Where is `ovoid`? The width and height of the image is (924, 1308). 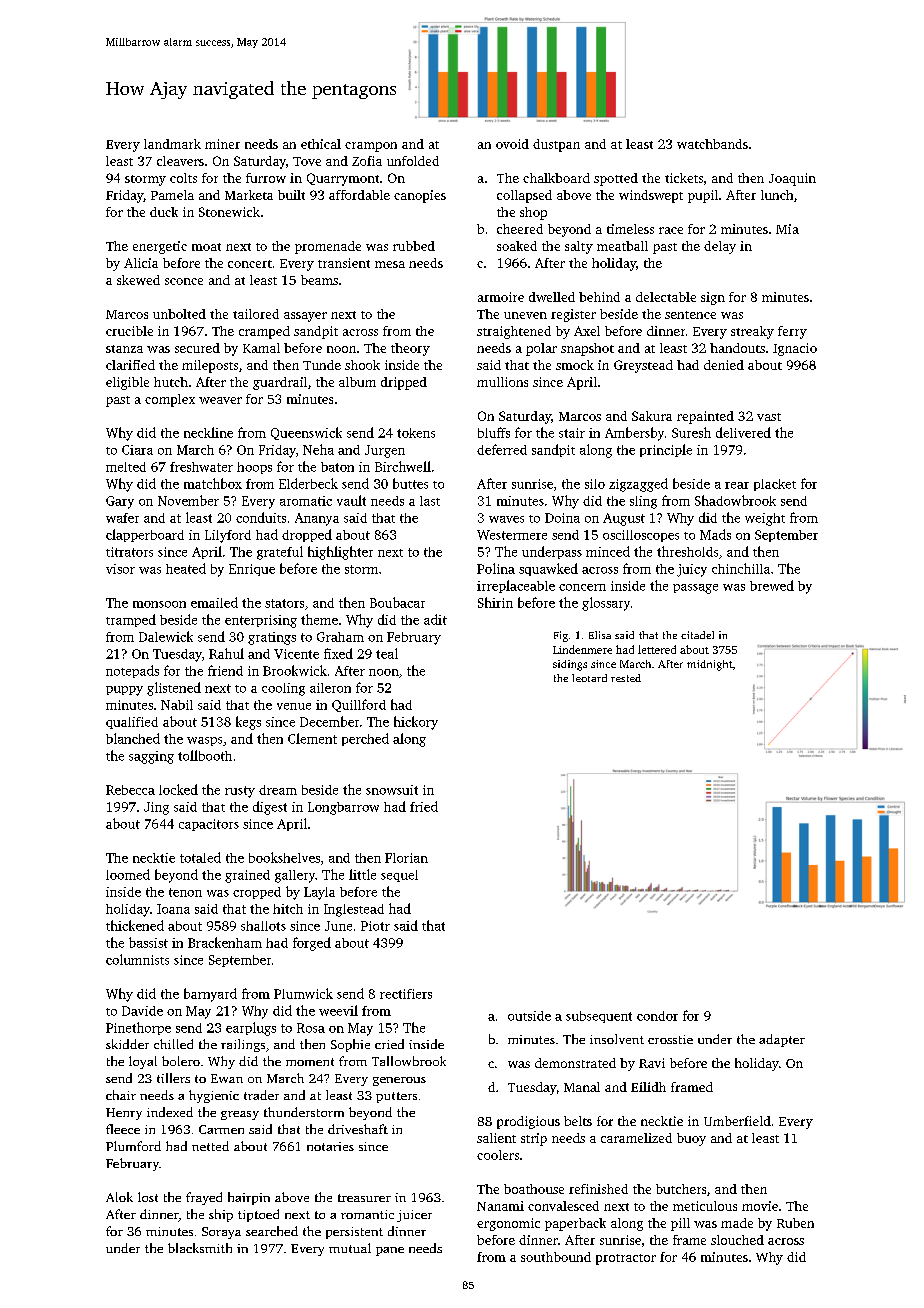
ovoid is located at coordinates (512, 144).
